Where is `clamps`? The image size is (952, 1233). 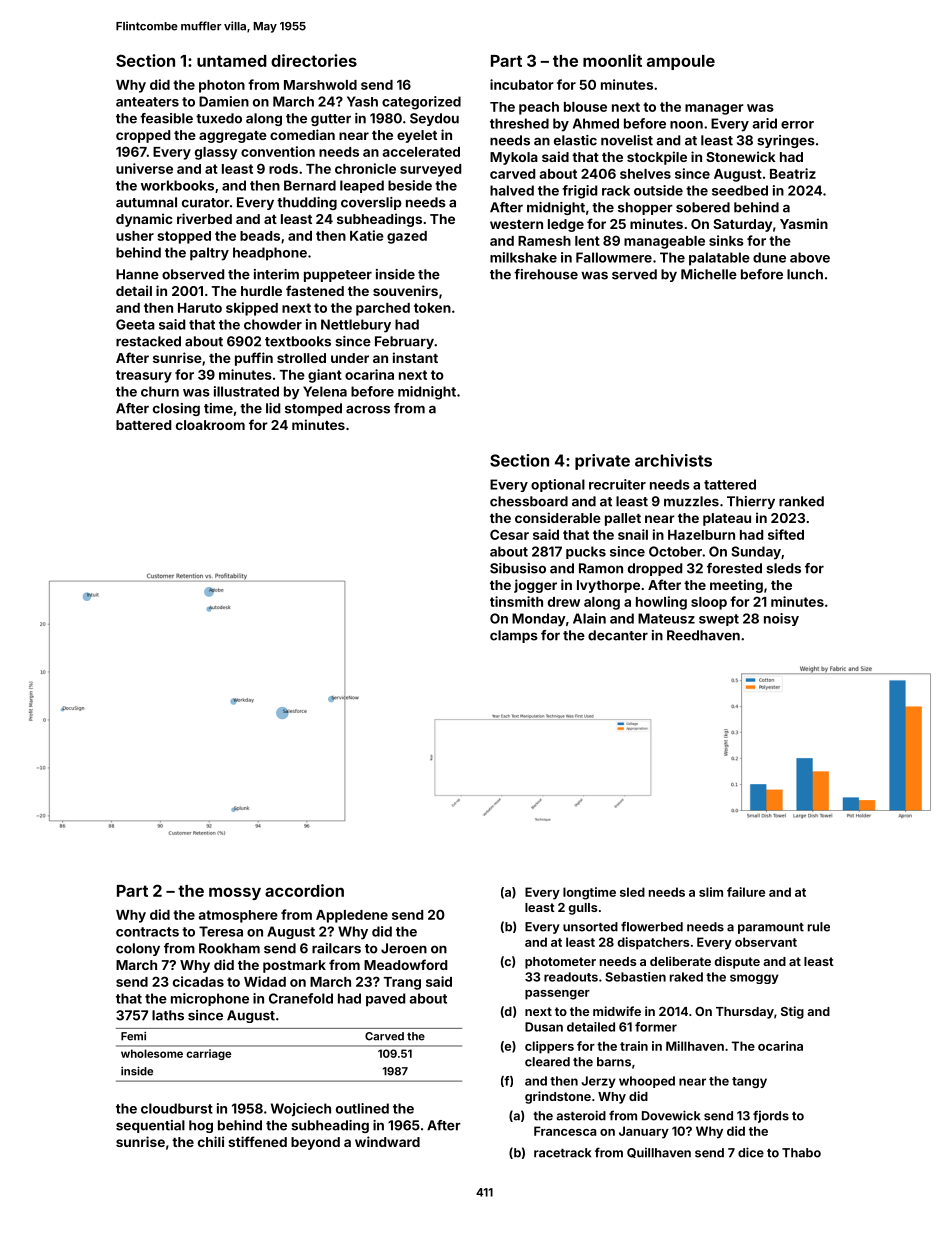 clamps is located at coordinates (514, 636).
